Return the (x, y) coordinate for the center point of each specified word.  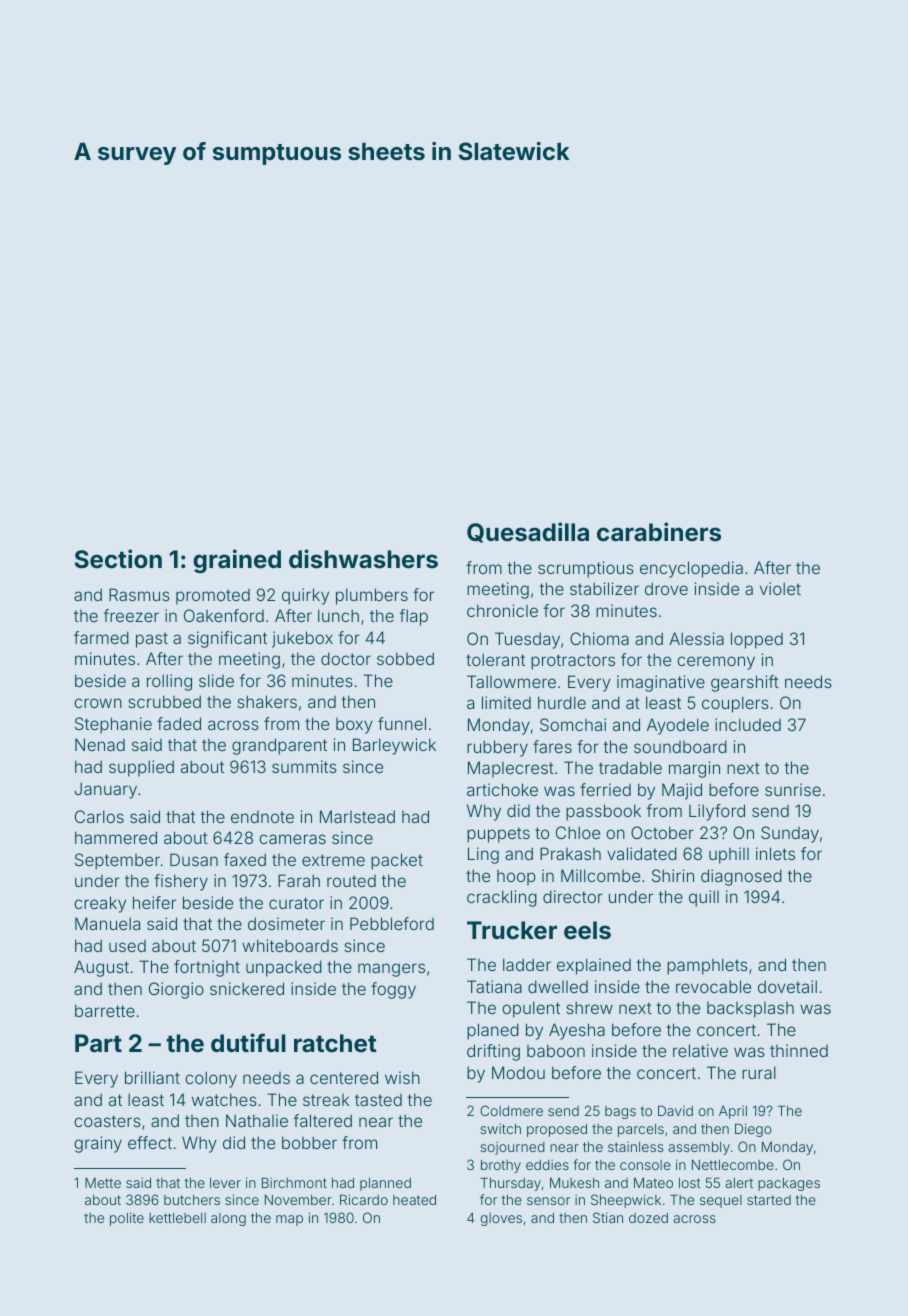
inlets (775, 853)
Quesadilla (528, 532)
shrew (589, 1007)
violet (780, 588)
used (127, 946)
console (645, 1165)
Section (118, 559)
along (228, 1219)
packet (397, 861)
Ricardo (364, 1199)
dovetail (787, 986)
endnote (262, 817)
